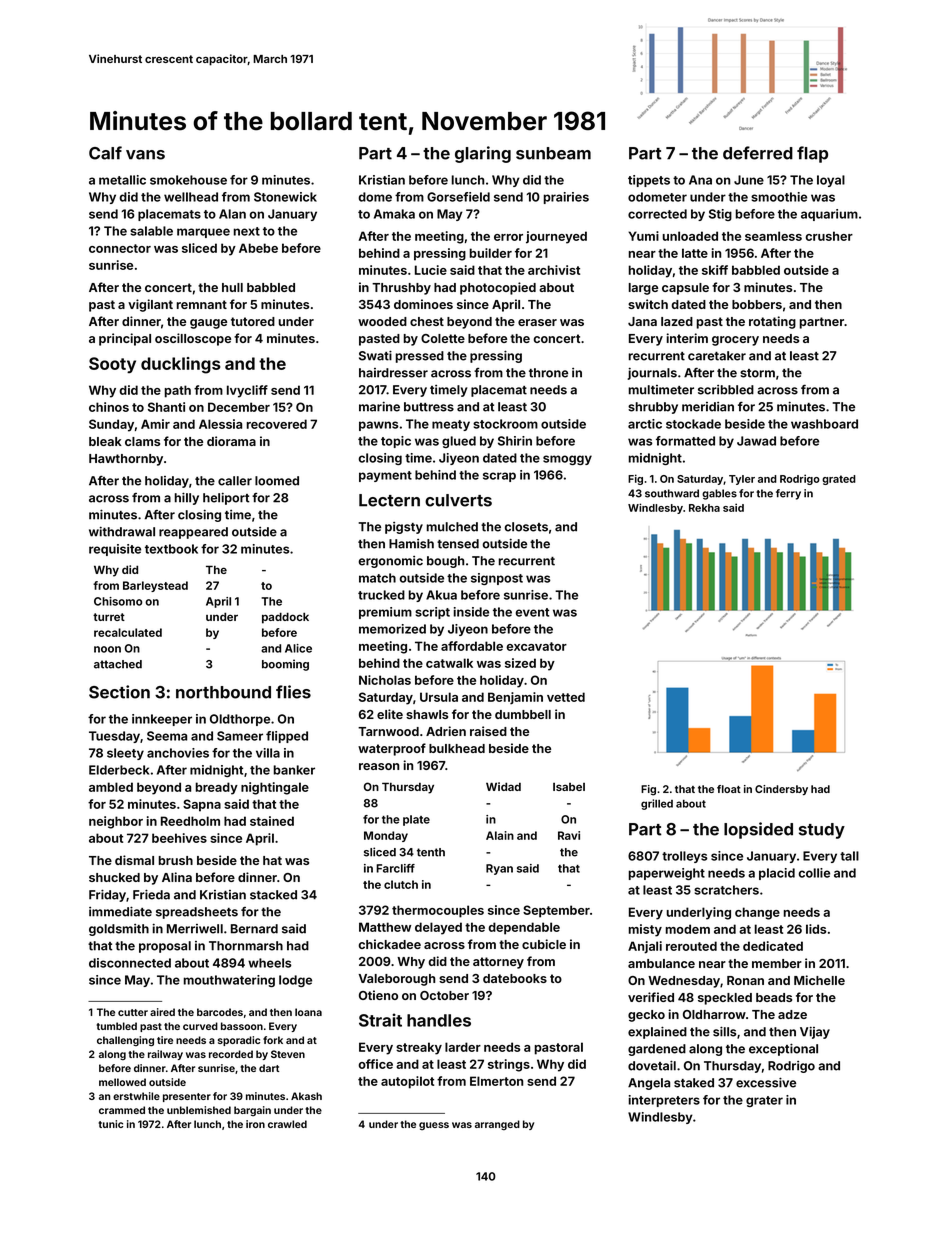  What do you see at coordinates (395, 868) in the screenshot?
I see `Farcliff` at bounding box center [395, 868].
